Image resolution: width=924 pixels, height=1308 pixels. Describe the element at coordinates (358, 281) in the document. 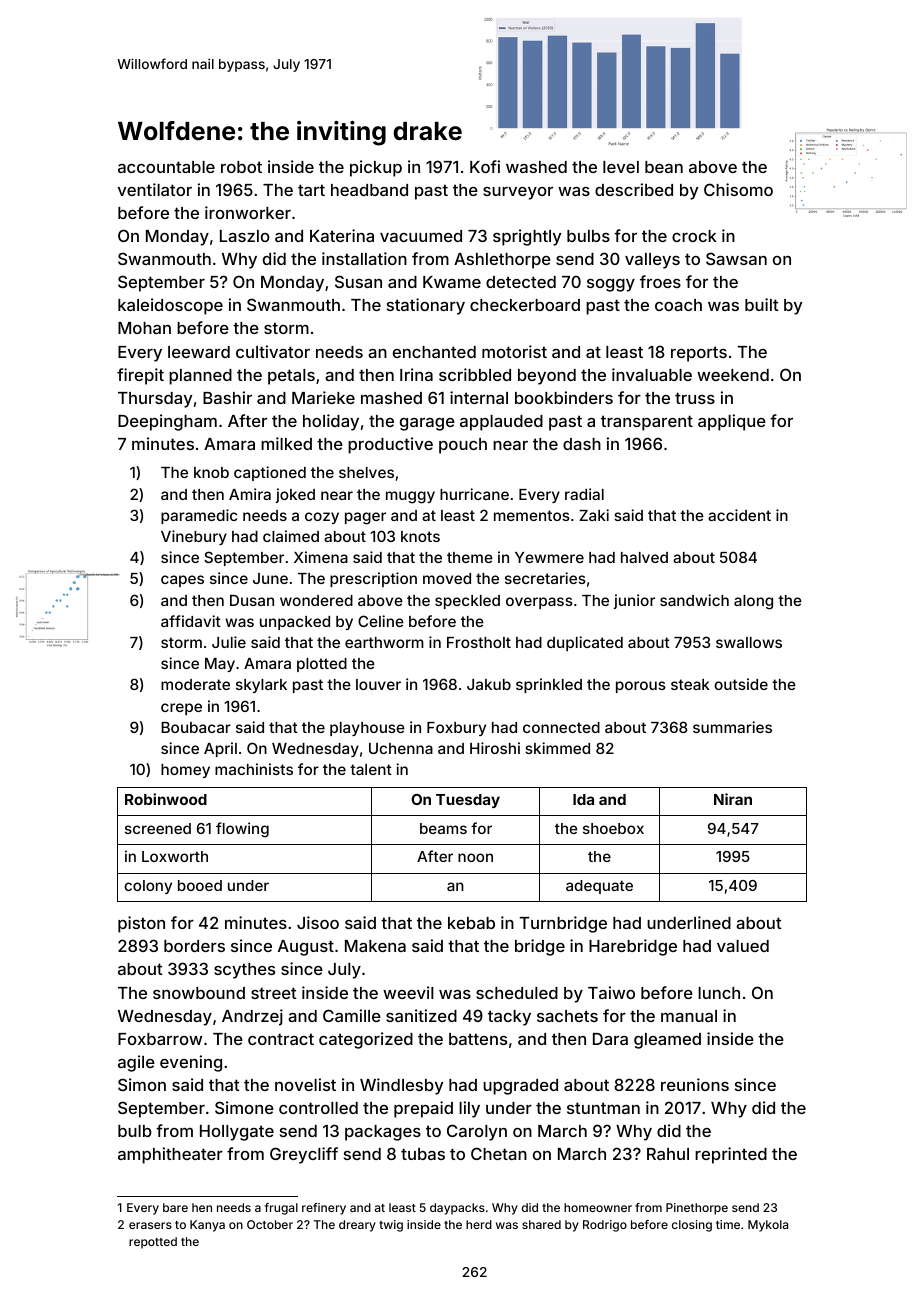

I see `Susan` at that location.
